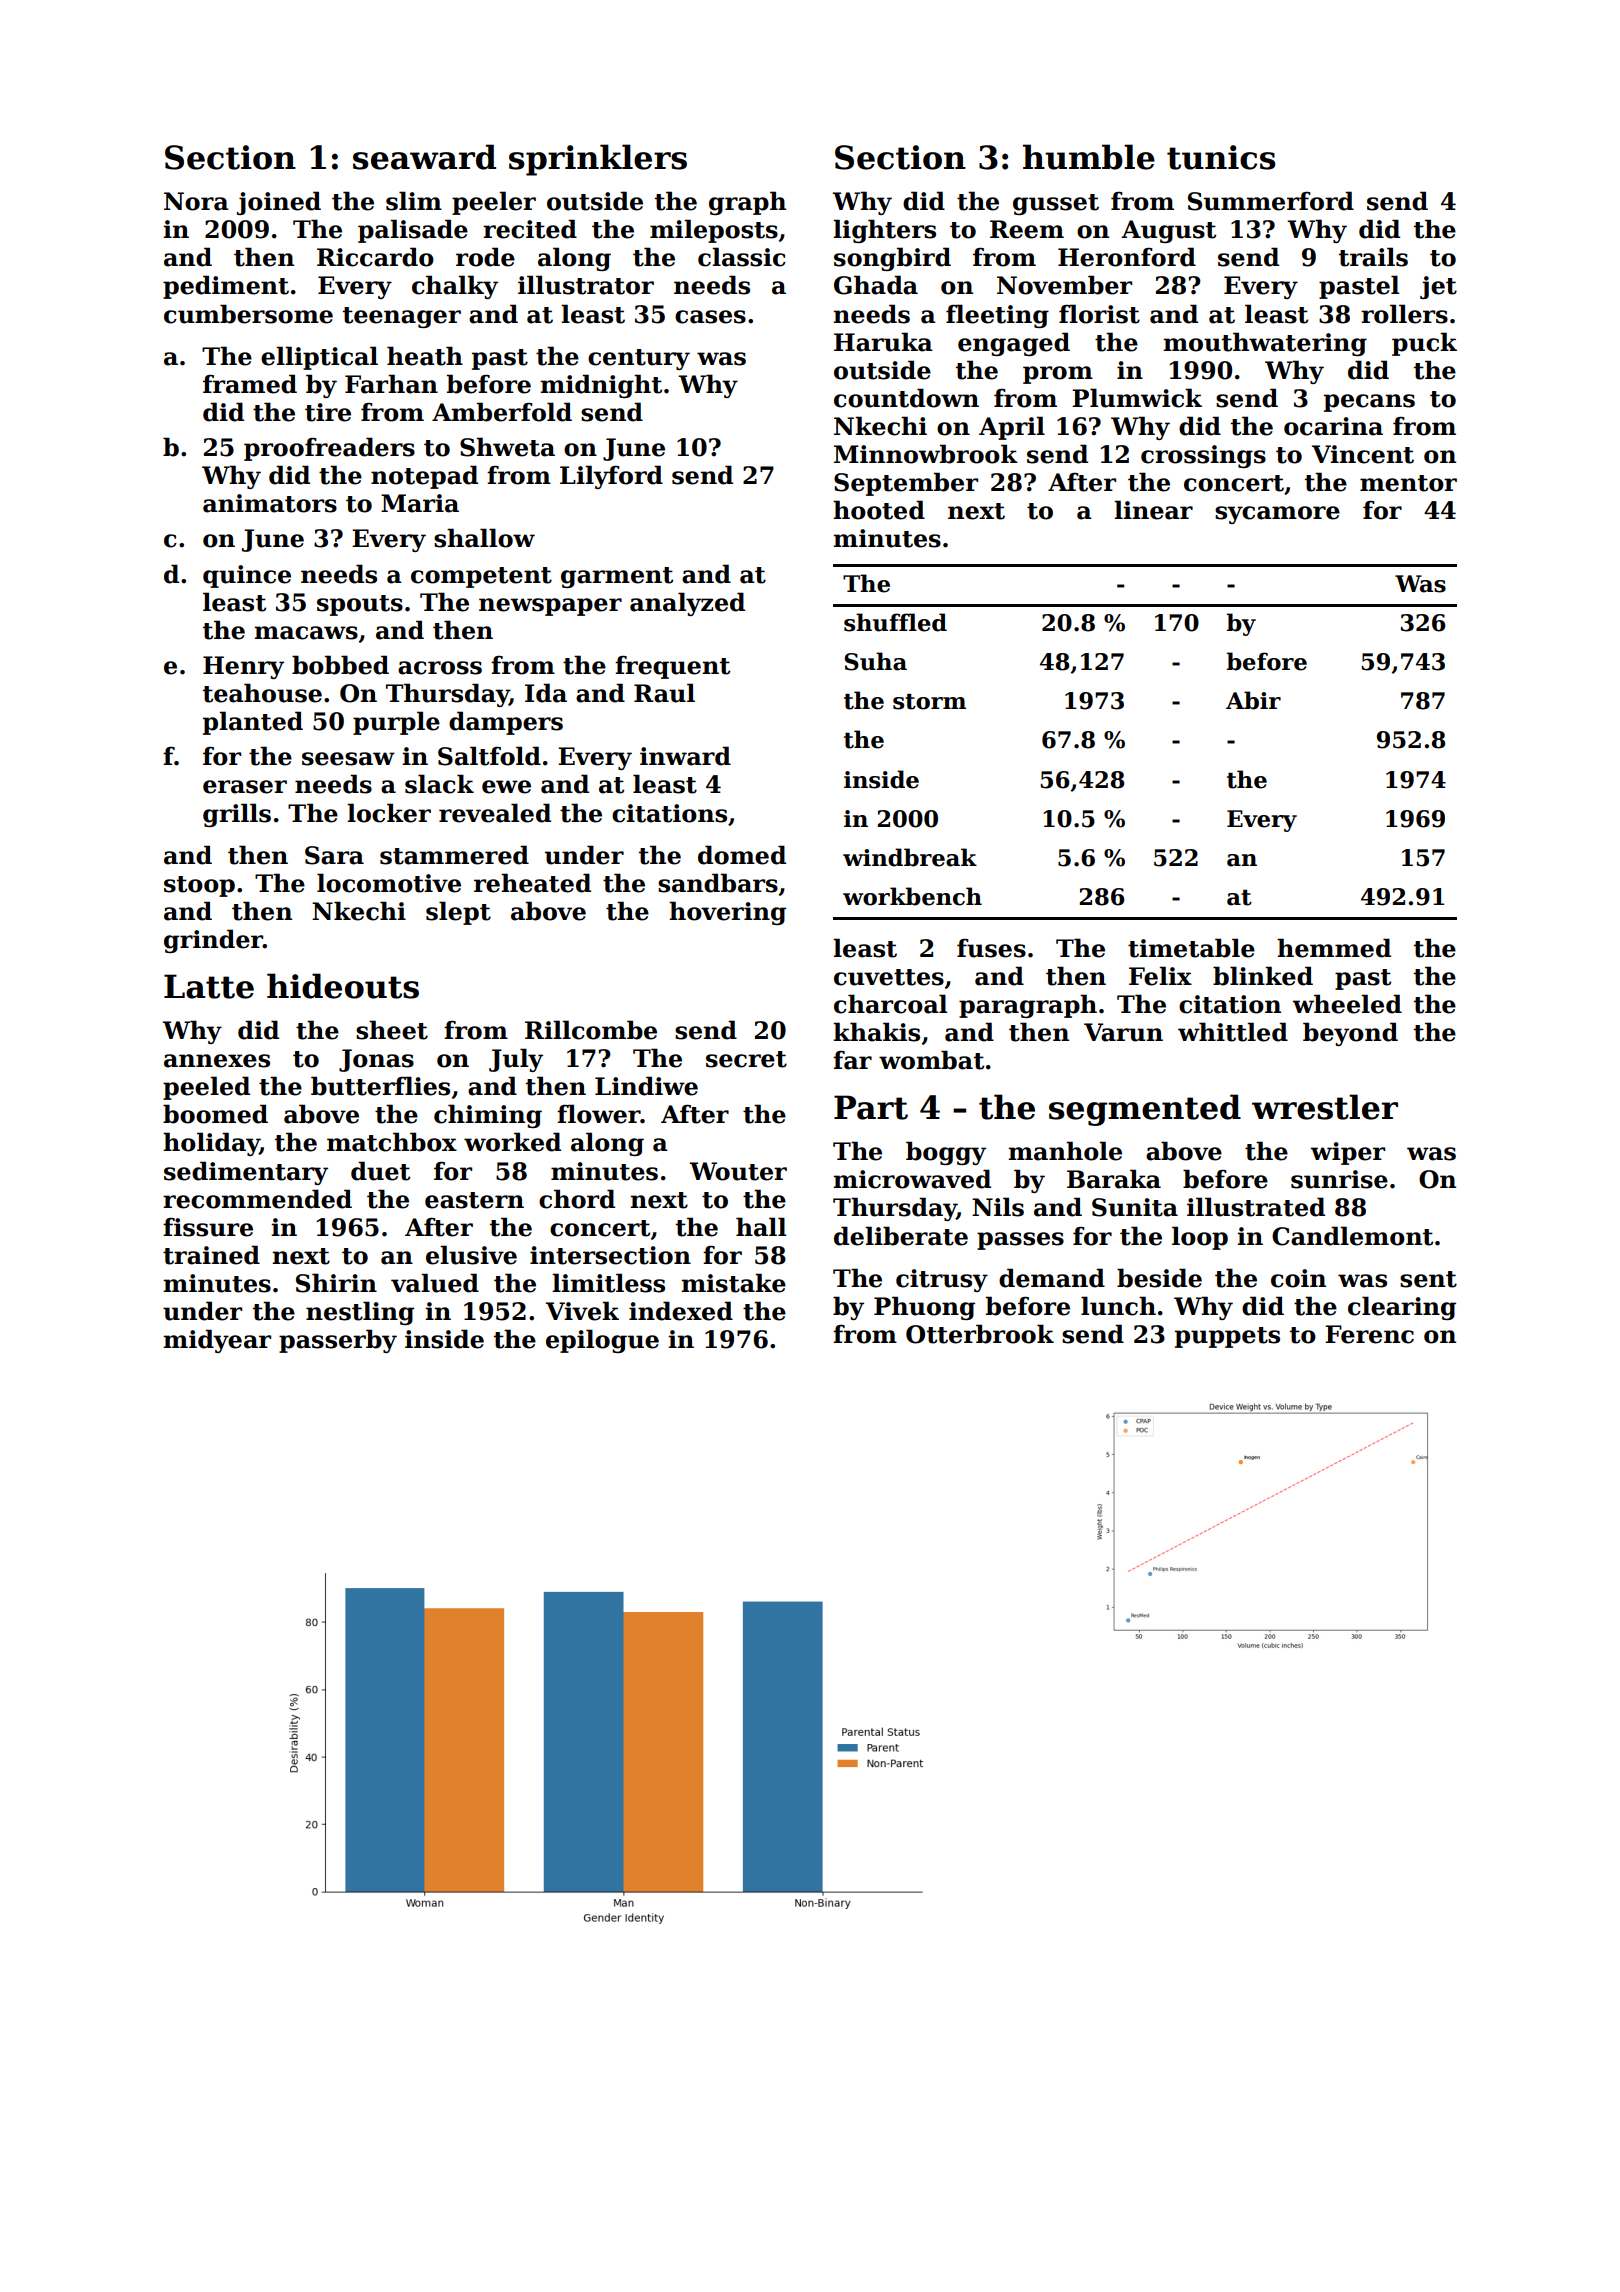 Image resolution: width=1620 pixels, height=2292 pixels. I want to click on sprinklers, so click(598, 160).
